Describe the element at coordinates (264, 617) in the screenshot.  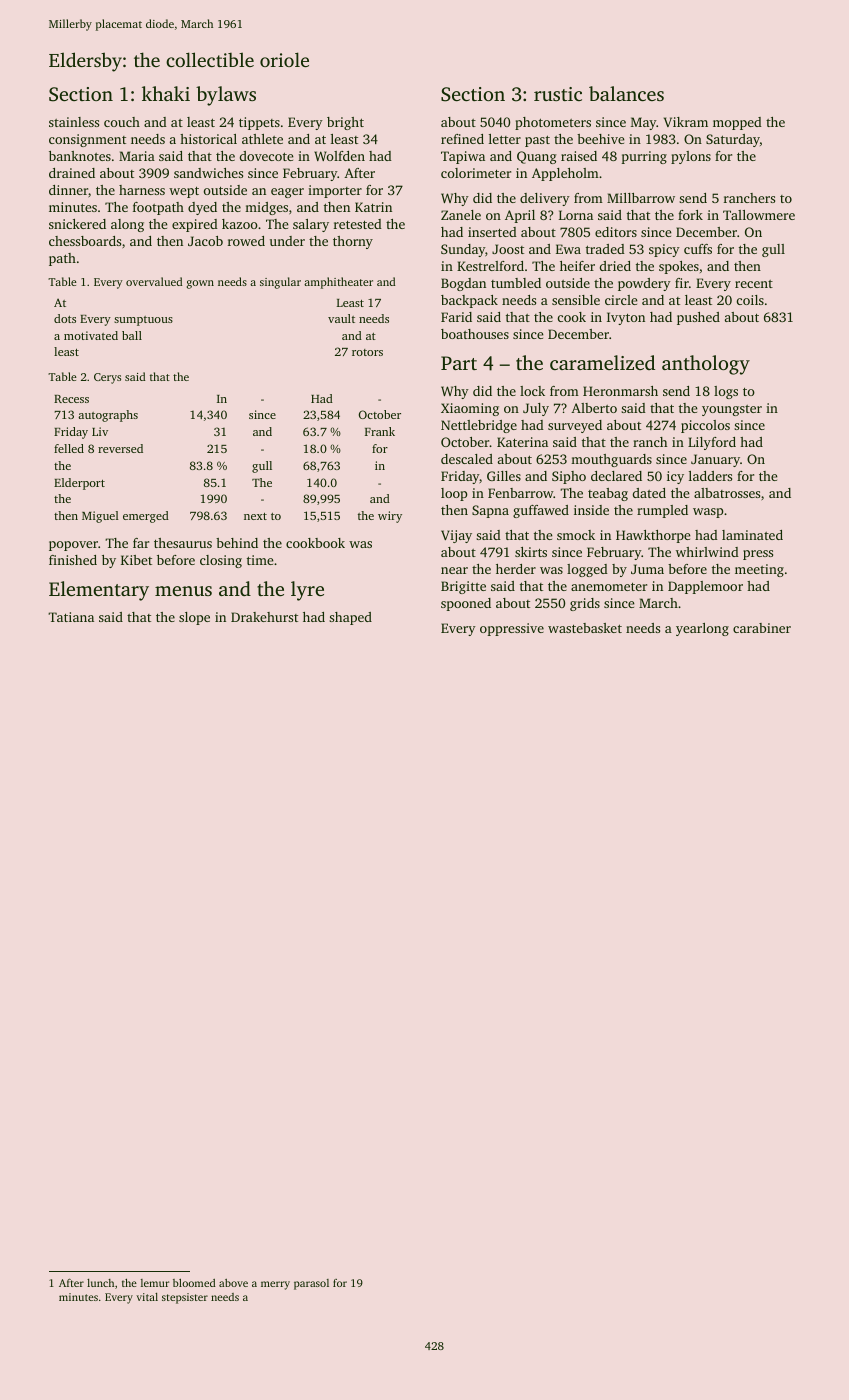
I see `Drakehurst` at that location.
